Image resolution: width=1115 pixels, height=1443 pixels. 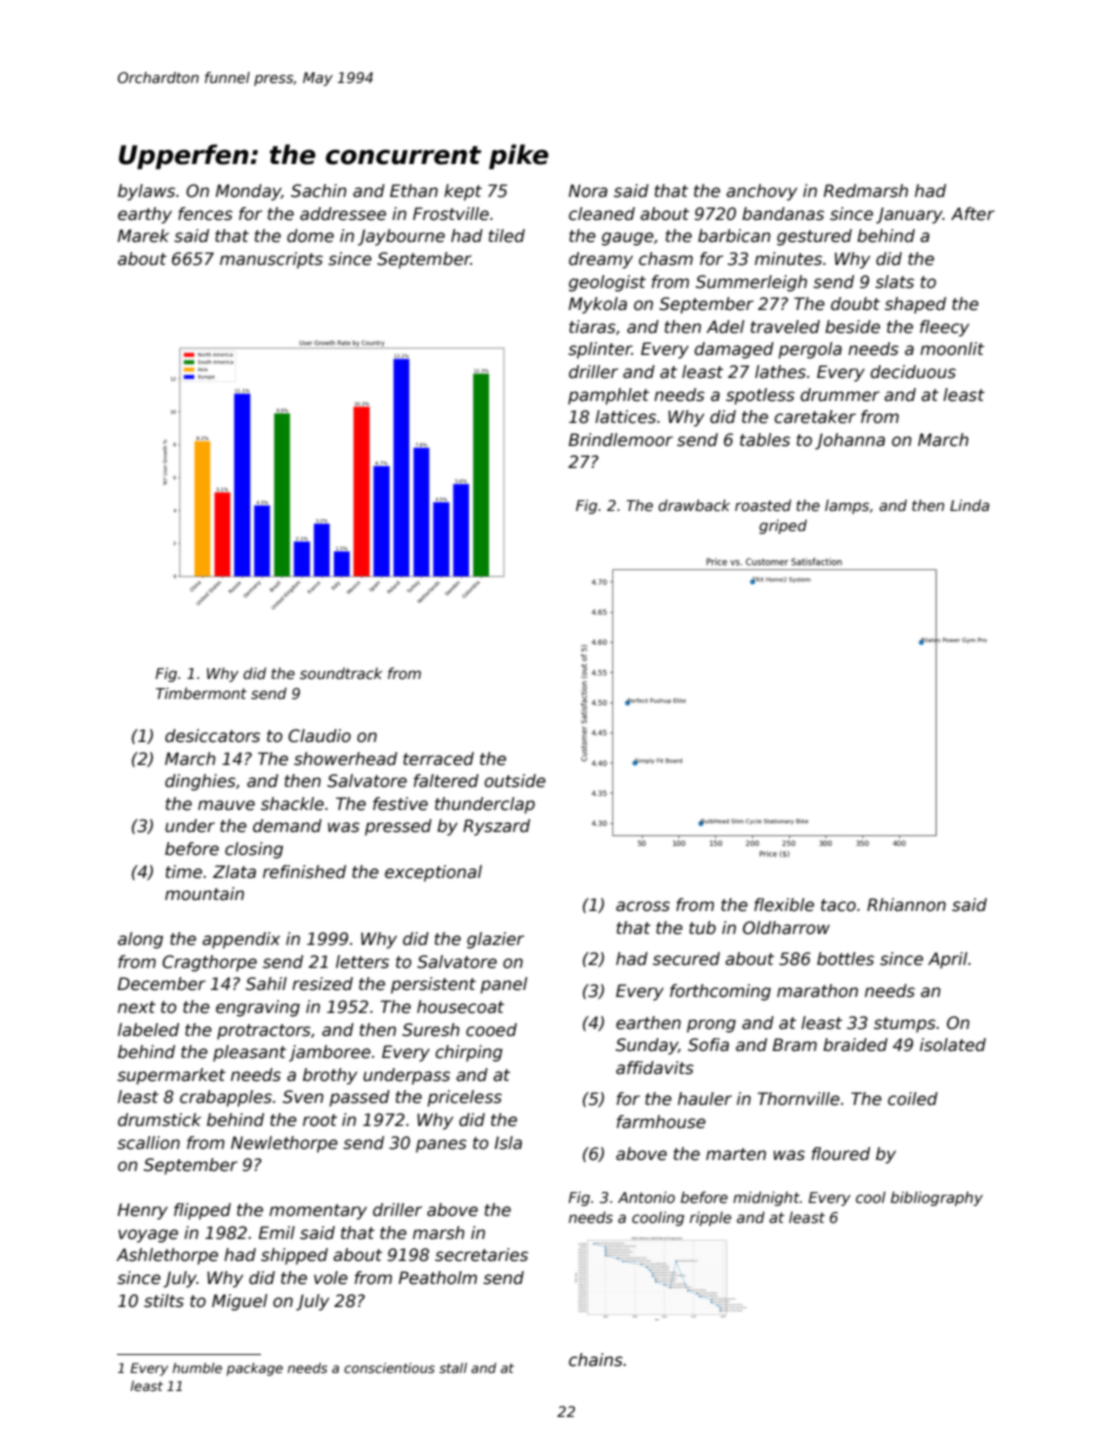 I want to click on cleaned, so click(x=602, y=214).
